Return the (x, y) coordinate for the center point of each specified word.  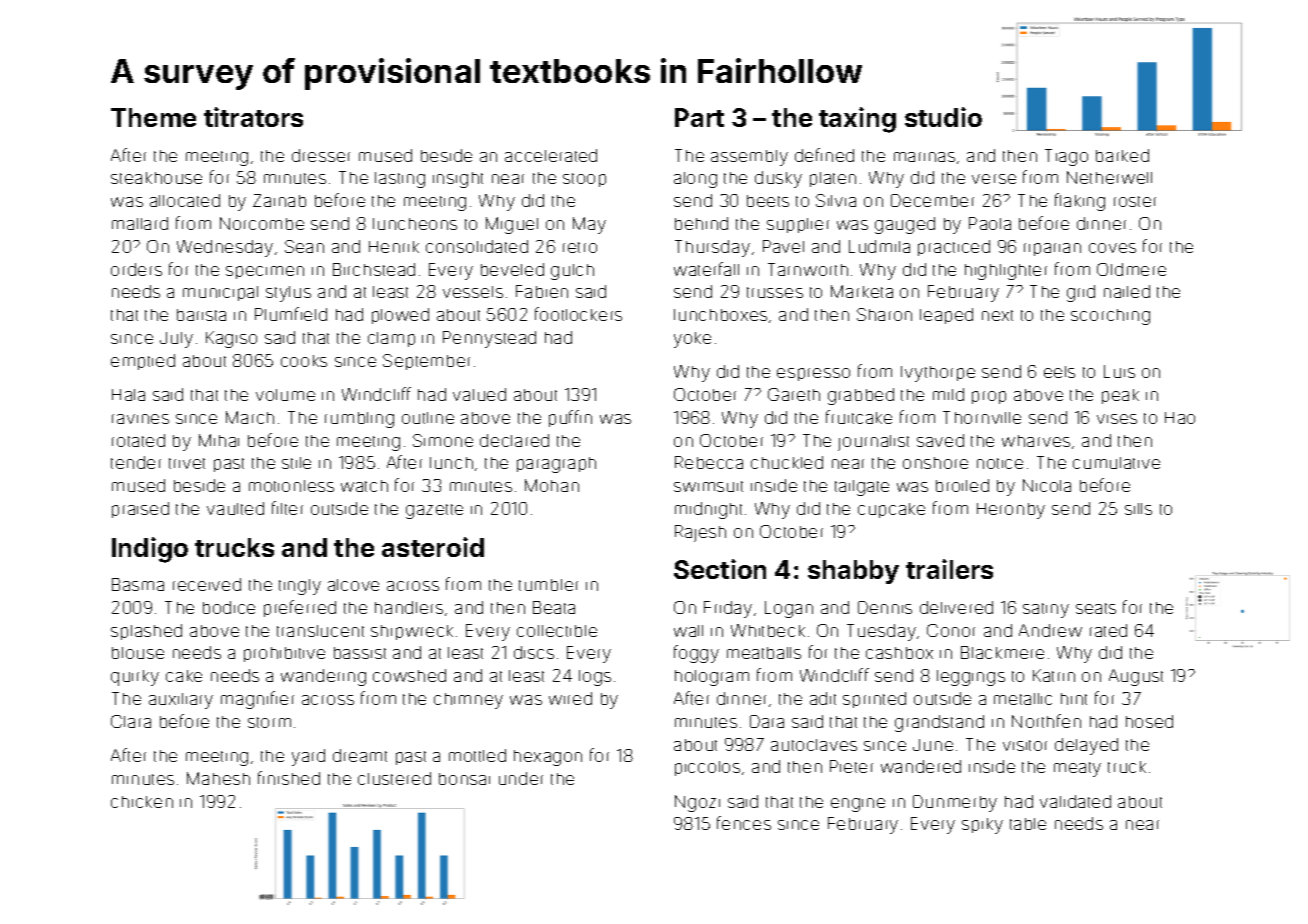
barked (1122, 155)
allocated (185, 200)
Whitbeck (768, 630)
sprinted (874, 700)
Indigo (150, 550)
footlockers (578, 314)
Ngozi (697, 803)
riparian (1052, 249)
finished (289, 778)
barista (201, 315)
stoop (584, 180)
